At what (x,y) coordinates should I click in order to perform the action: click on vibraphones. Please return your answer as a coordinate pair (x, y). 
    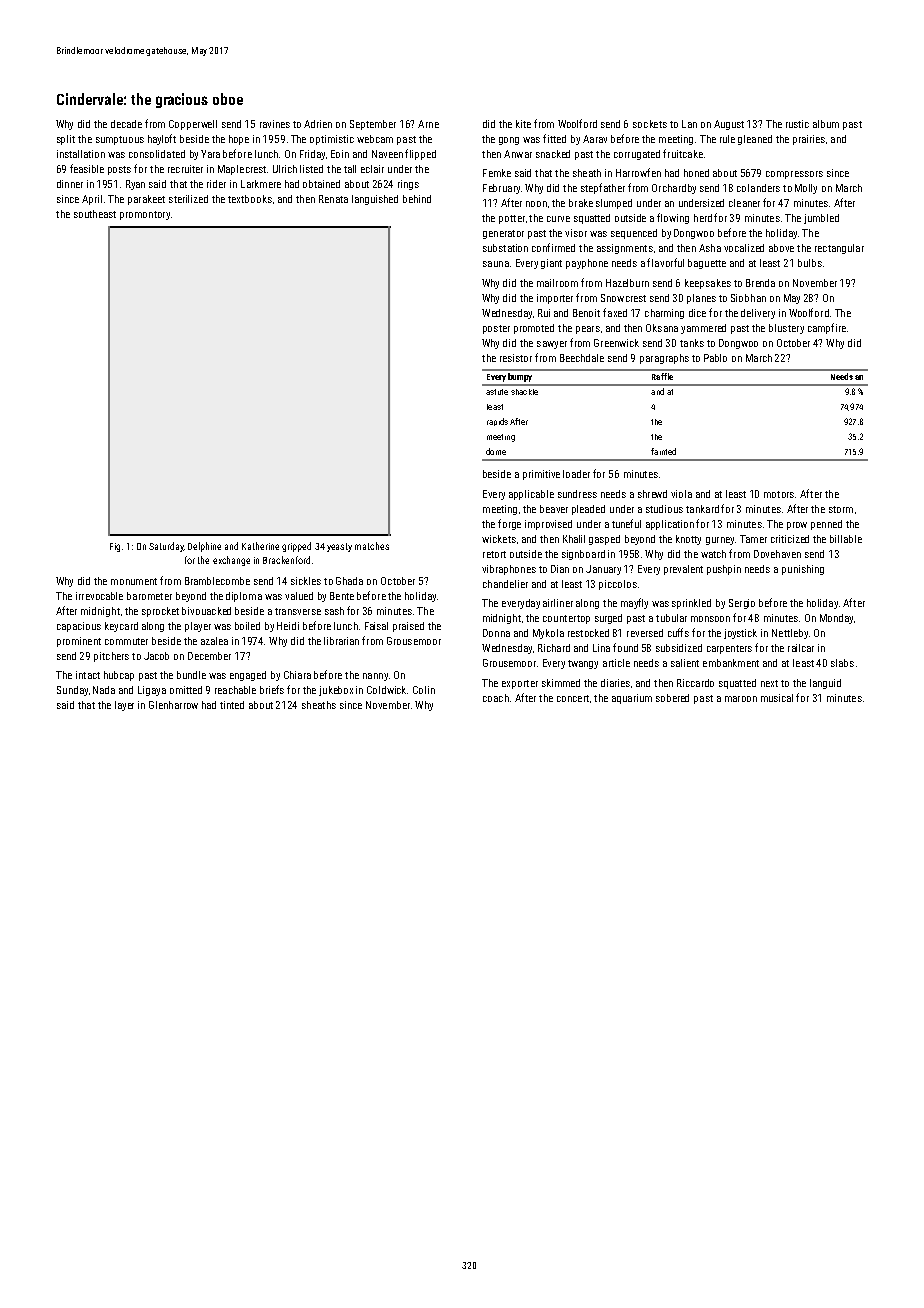
    Looking at the image, I should click on (509, 570).
